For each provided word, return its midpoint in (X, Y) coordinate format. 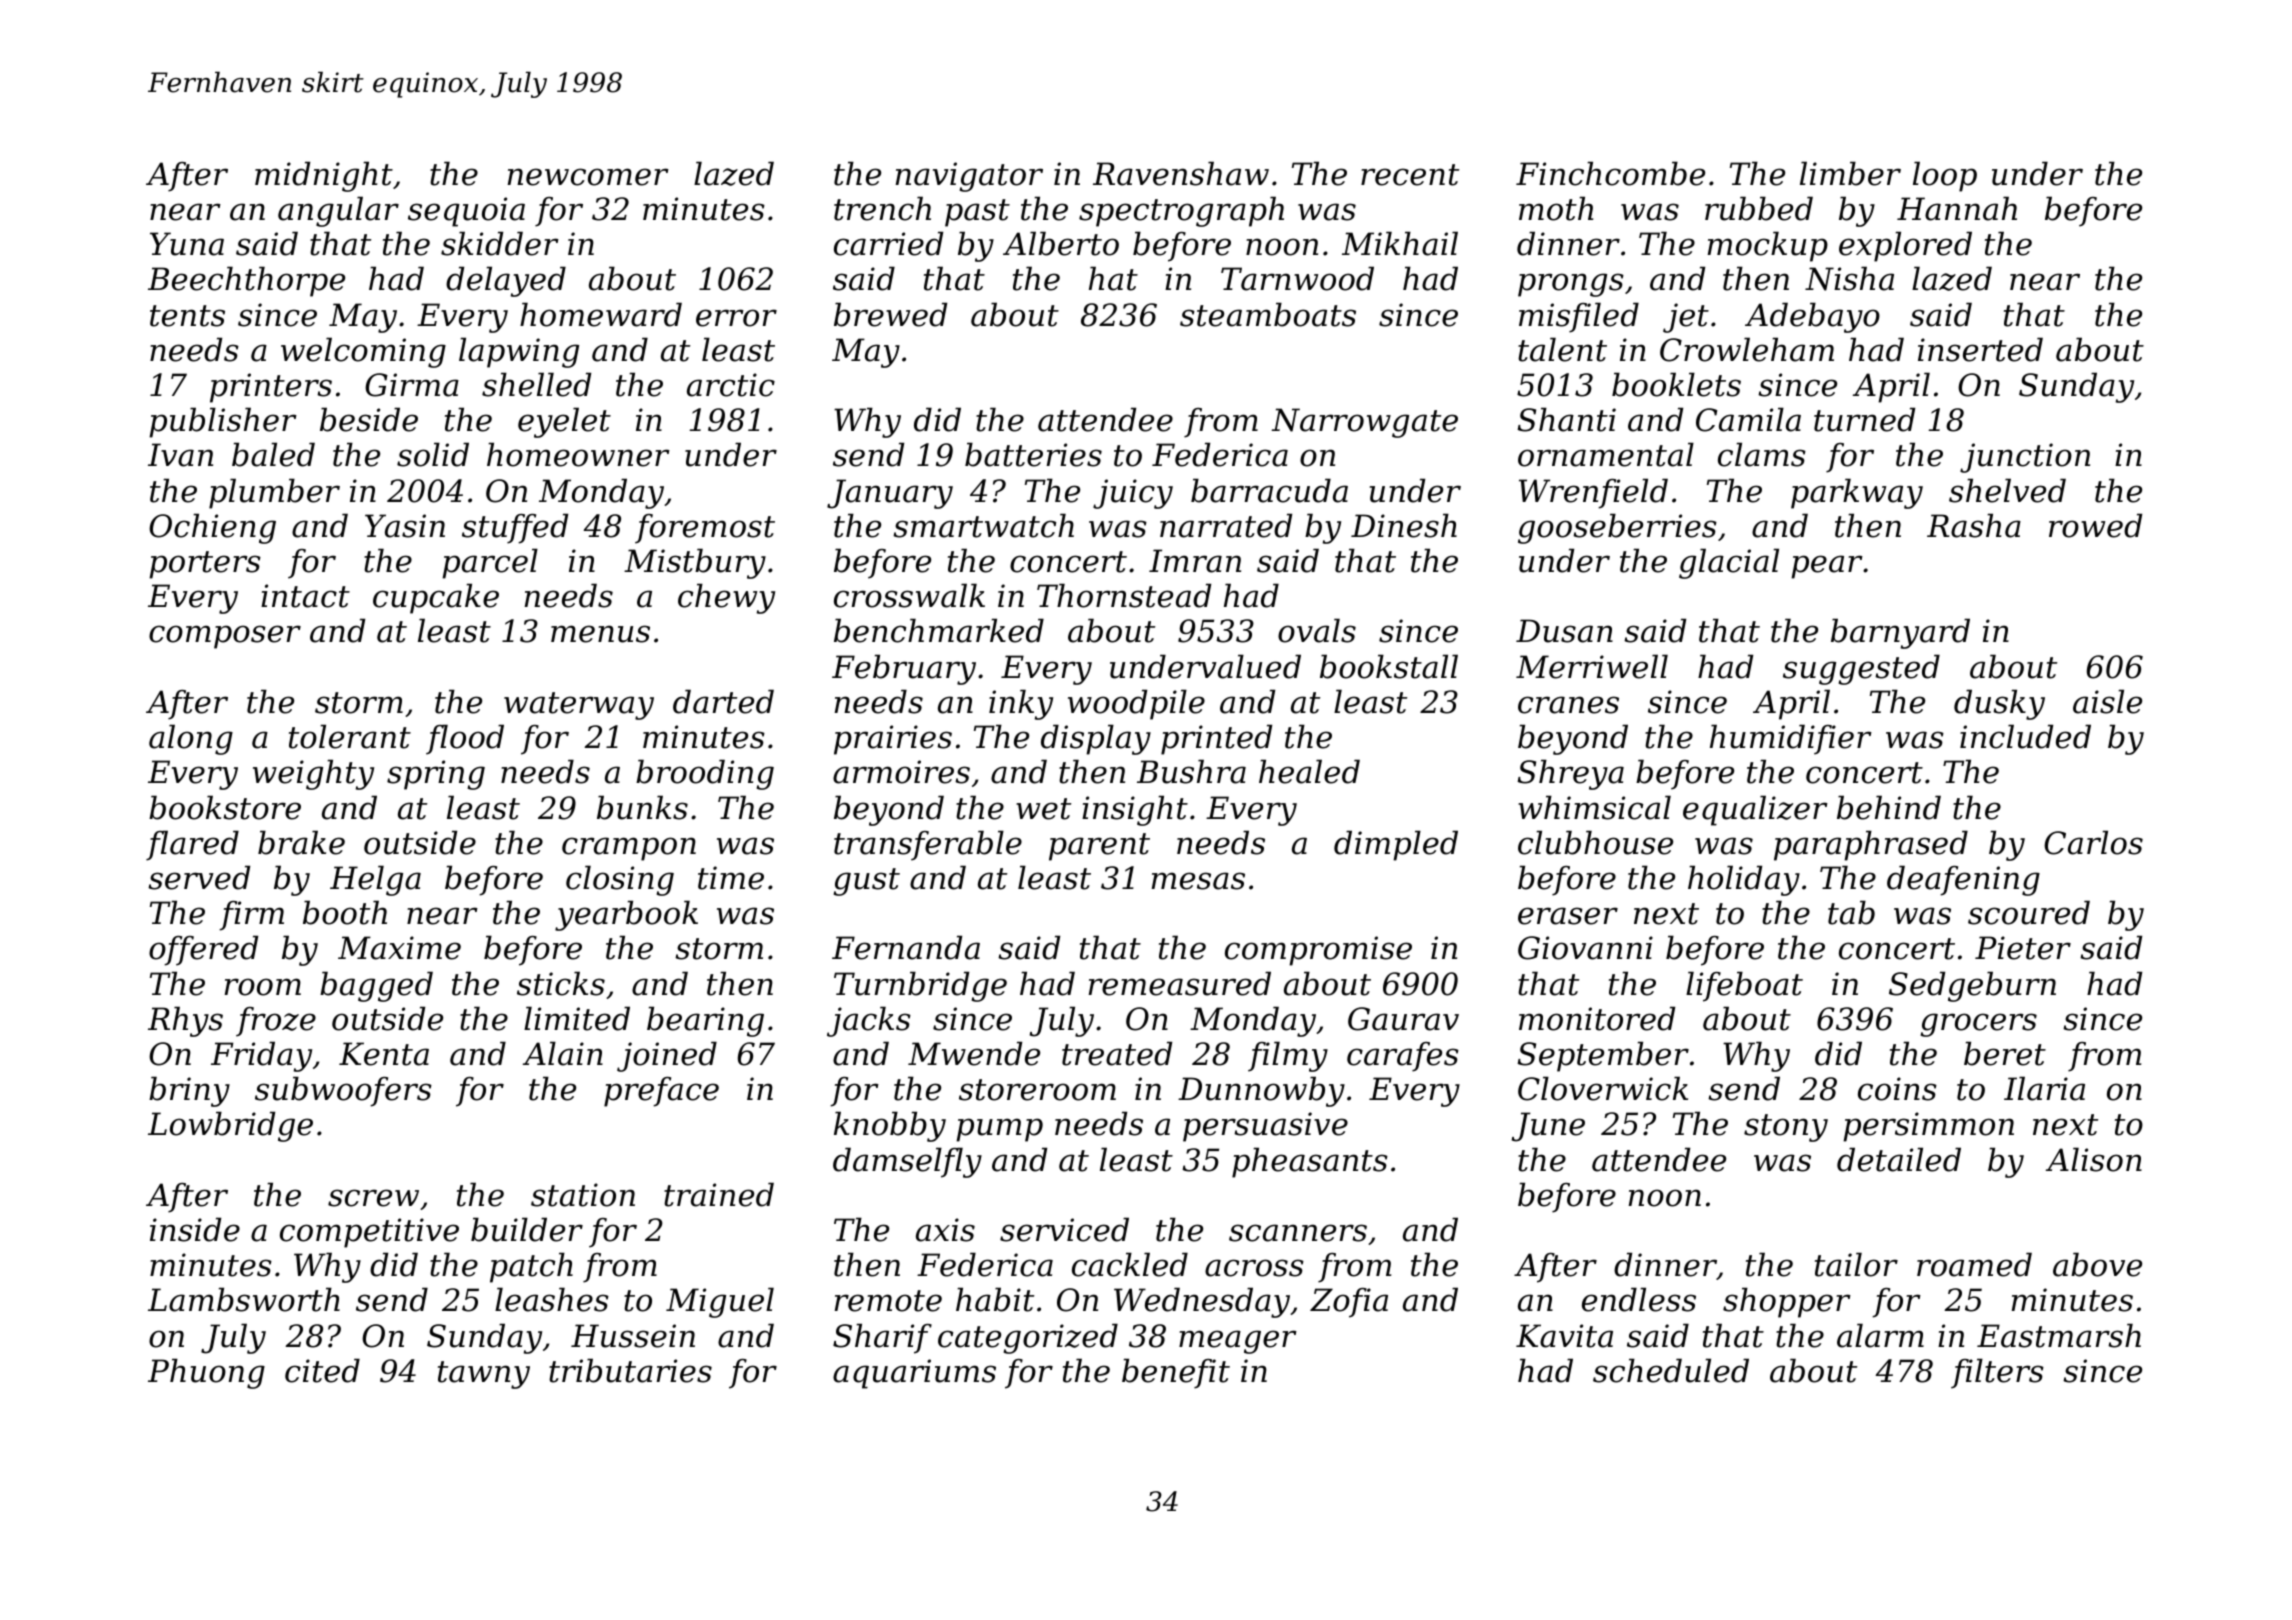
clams (1762, 454)
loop (1945, 176)
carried (888, 243)
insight (1135, 810)
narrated (1226, 525)
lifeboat (1744, 986)
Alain (563, 1053)
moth (1556, 208)
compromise (1318, 951)
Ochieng (212, 528)
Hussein (633, 1336)
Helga (375, 880)
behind (1889, 807)
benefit (1176, 1373)
